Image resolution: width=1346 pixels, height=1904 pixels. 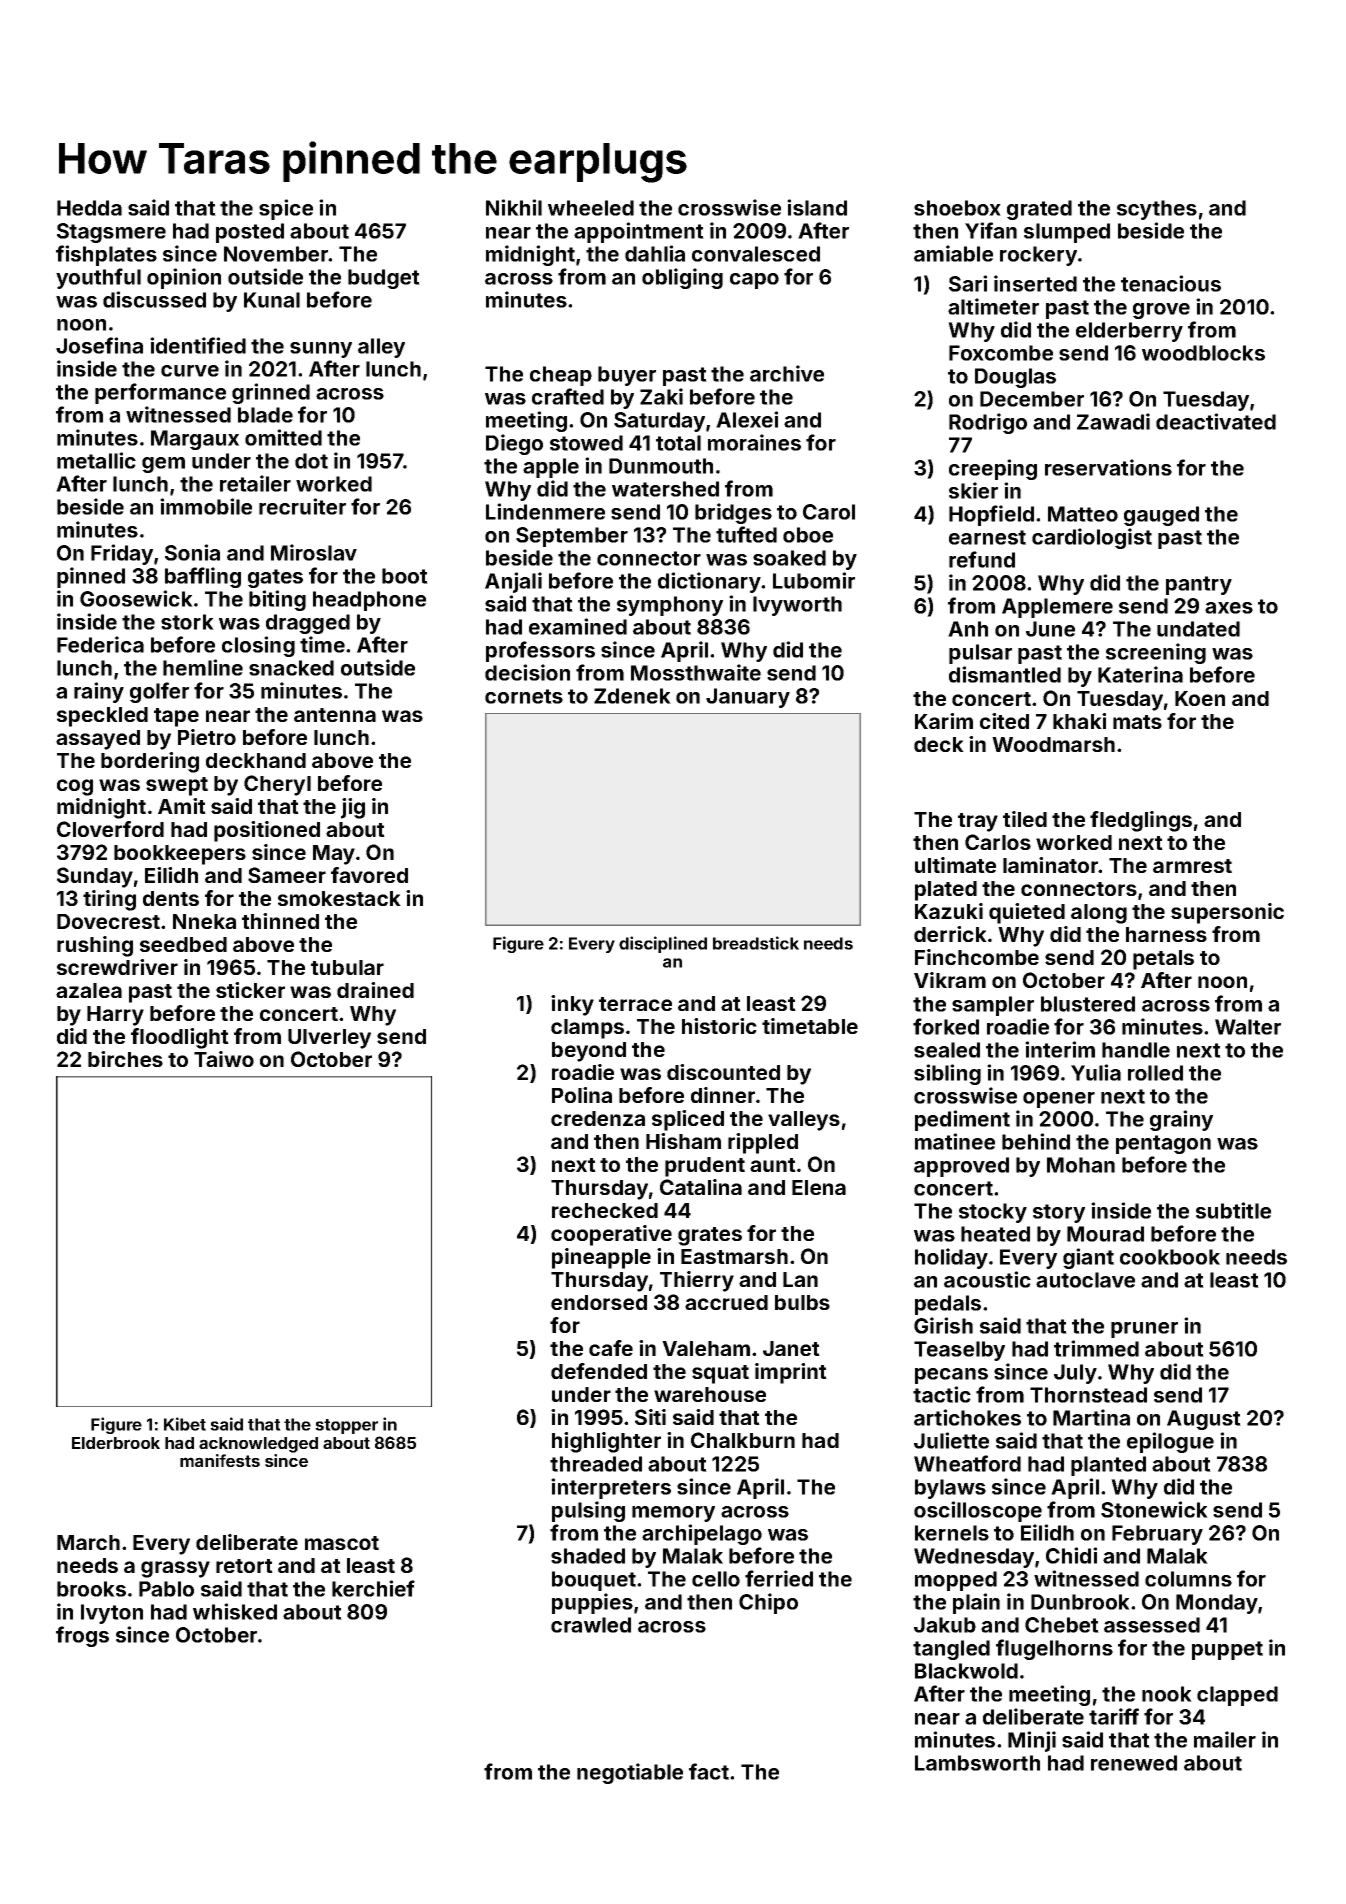 I want to click on negotiable, so click(x=630, y=1773).
